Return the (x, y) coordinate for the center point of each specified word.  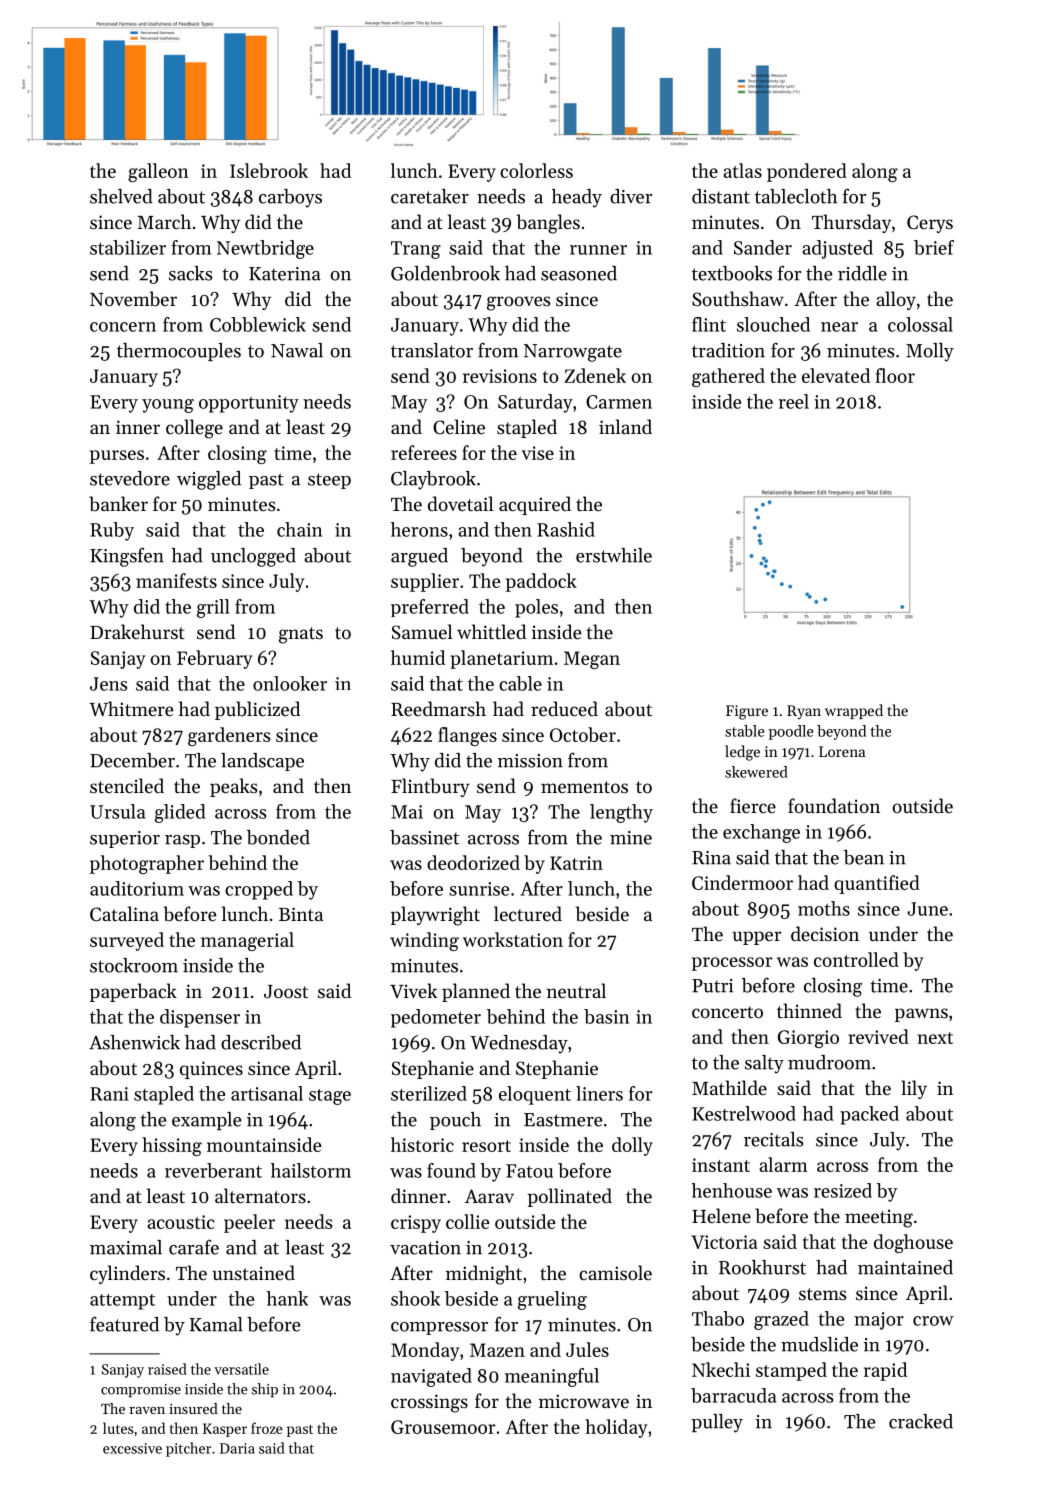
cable (520, 683)
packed (869, 1115)
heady (577, 198)
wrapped (854, 711)
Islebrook (269, 170)
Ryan (804, 712)
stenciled (127, 785)
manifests (176, 580)
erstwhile (614, 555)
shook (415, 1298)
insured (193, 1408)
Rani (109, 1094)
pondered (807, 172)
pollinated (570, 1197)
